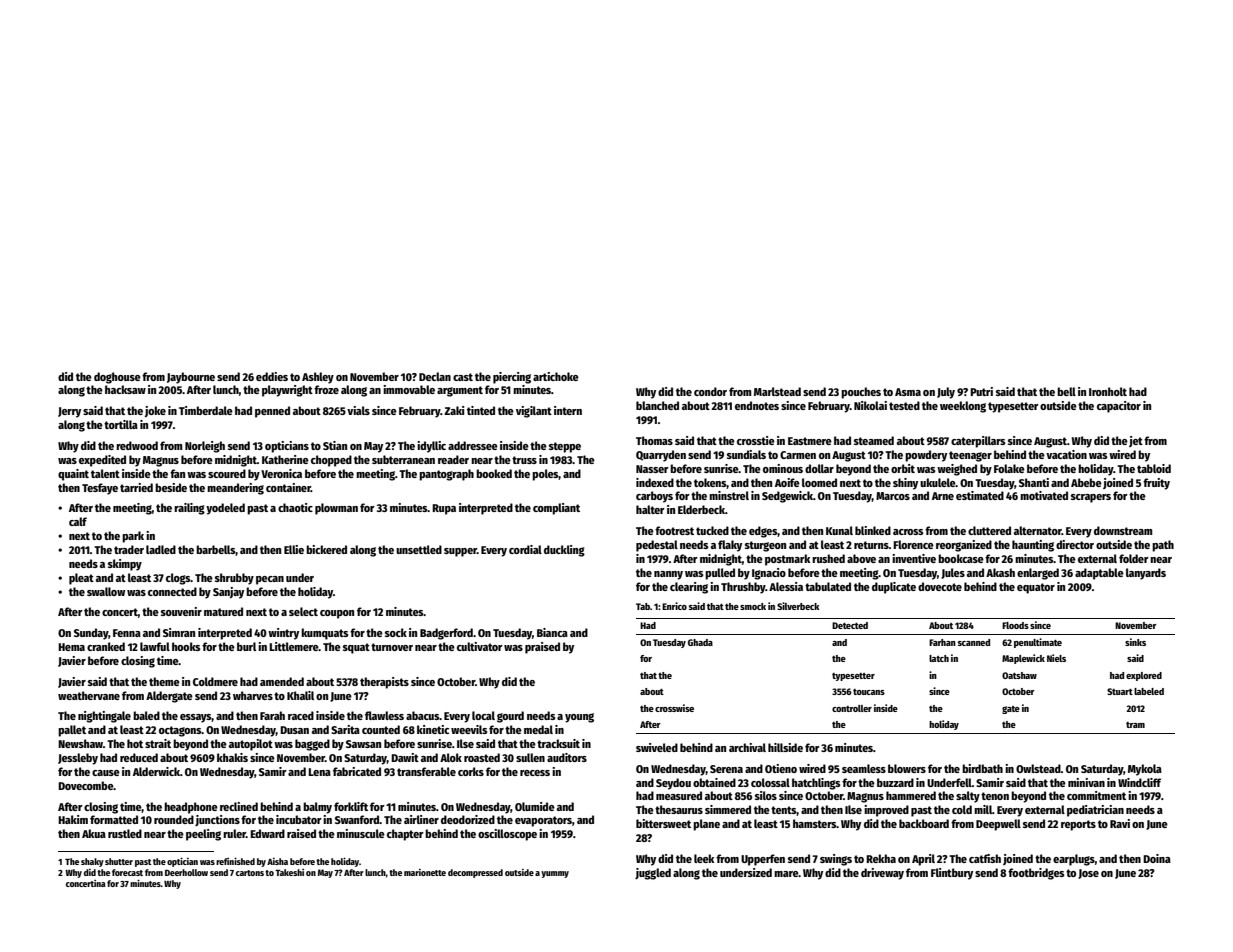 The height and width of the page is (952, 1233). What do you see at coordinates (363, 744) in the page?
I see `Sawsan` at bounding box center [363, 744].
